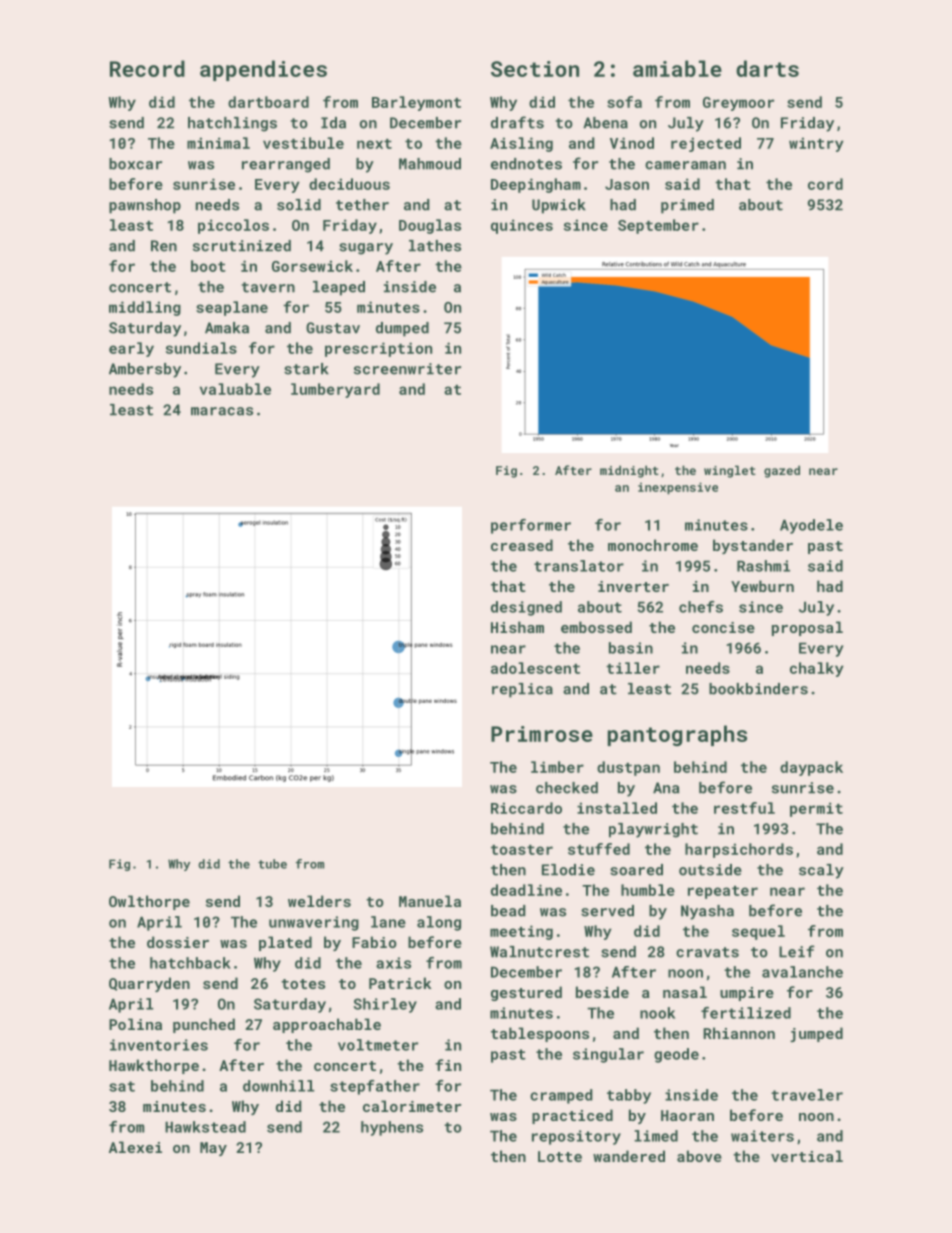  Describe the element at coordinates (272, 864) in the screenshot. I see `tube` at that location.
